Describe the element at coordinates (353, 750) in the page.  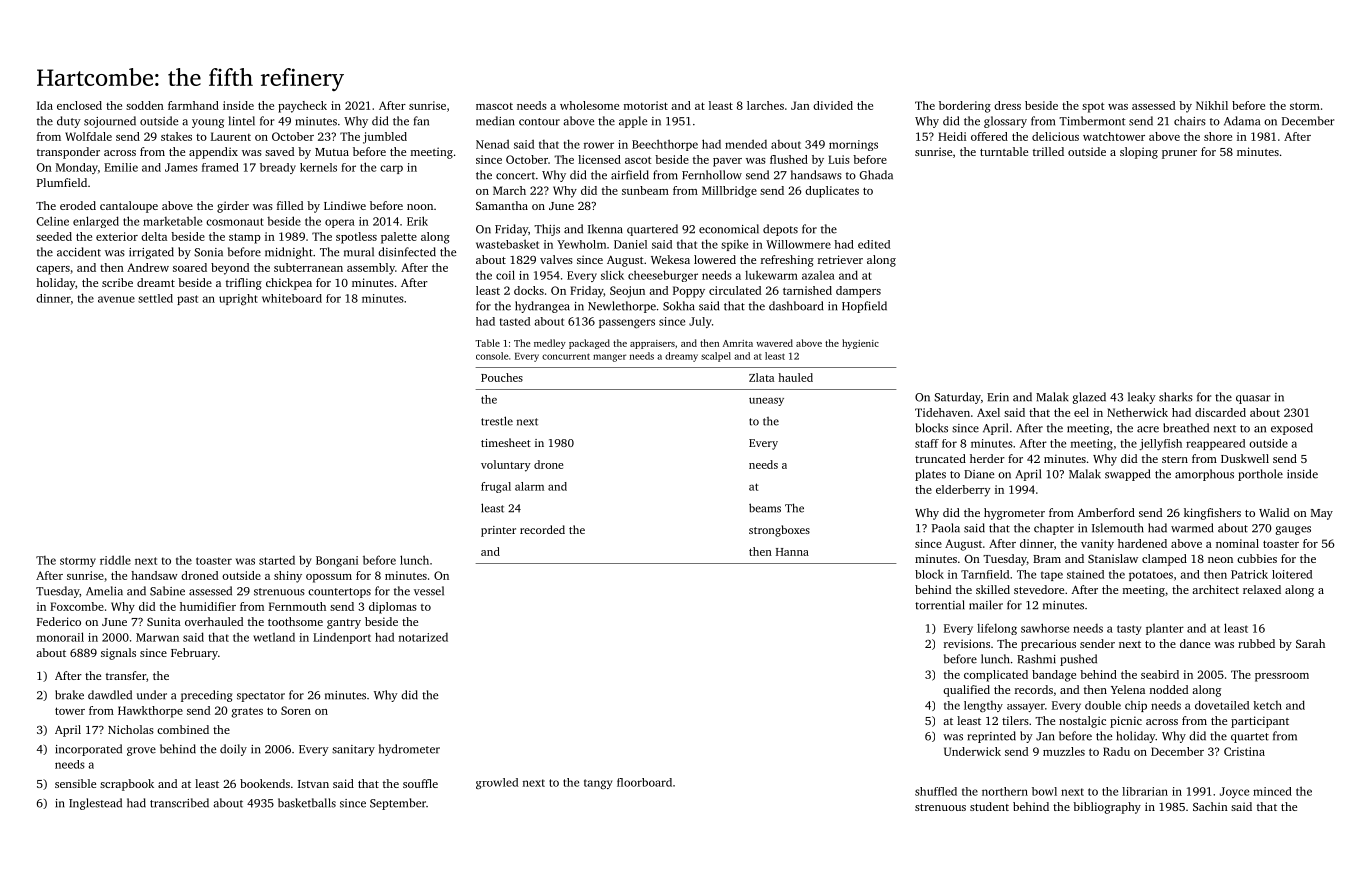
I see `sanitary` at that location.
